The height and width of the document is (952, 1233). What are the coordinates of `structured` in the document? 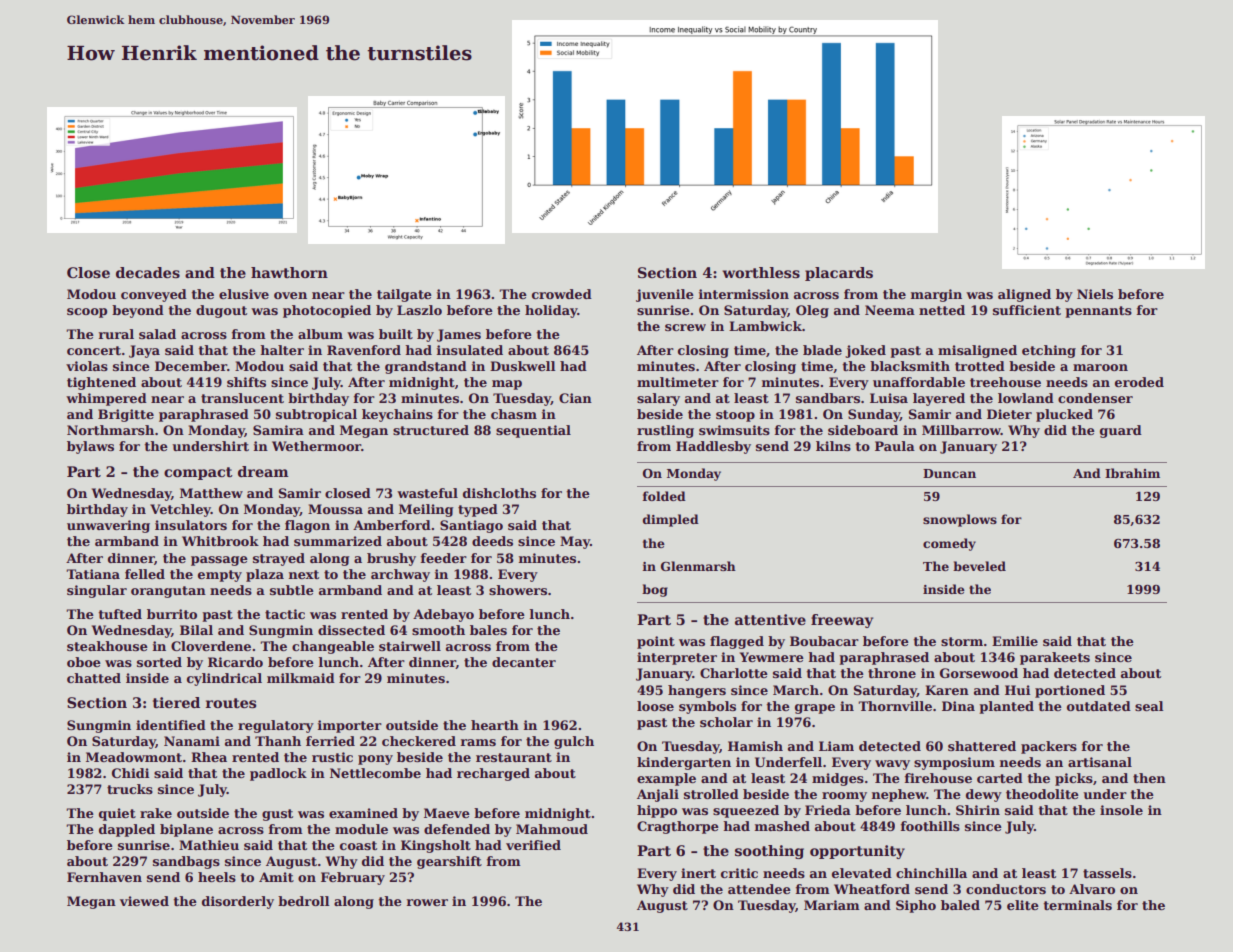 It's located at (431, 430).
